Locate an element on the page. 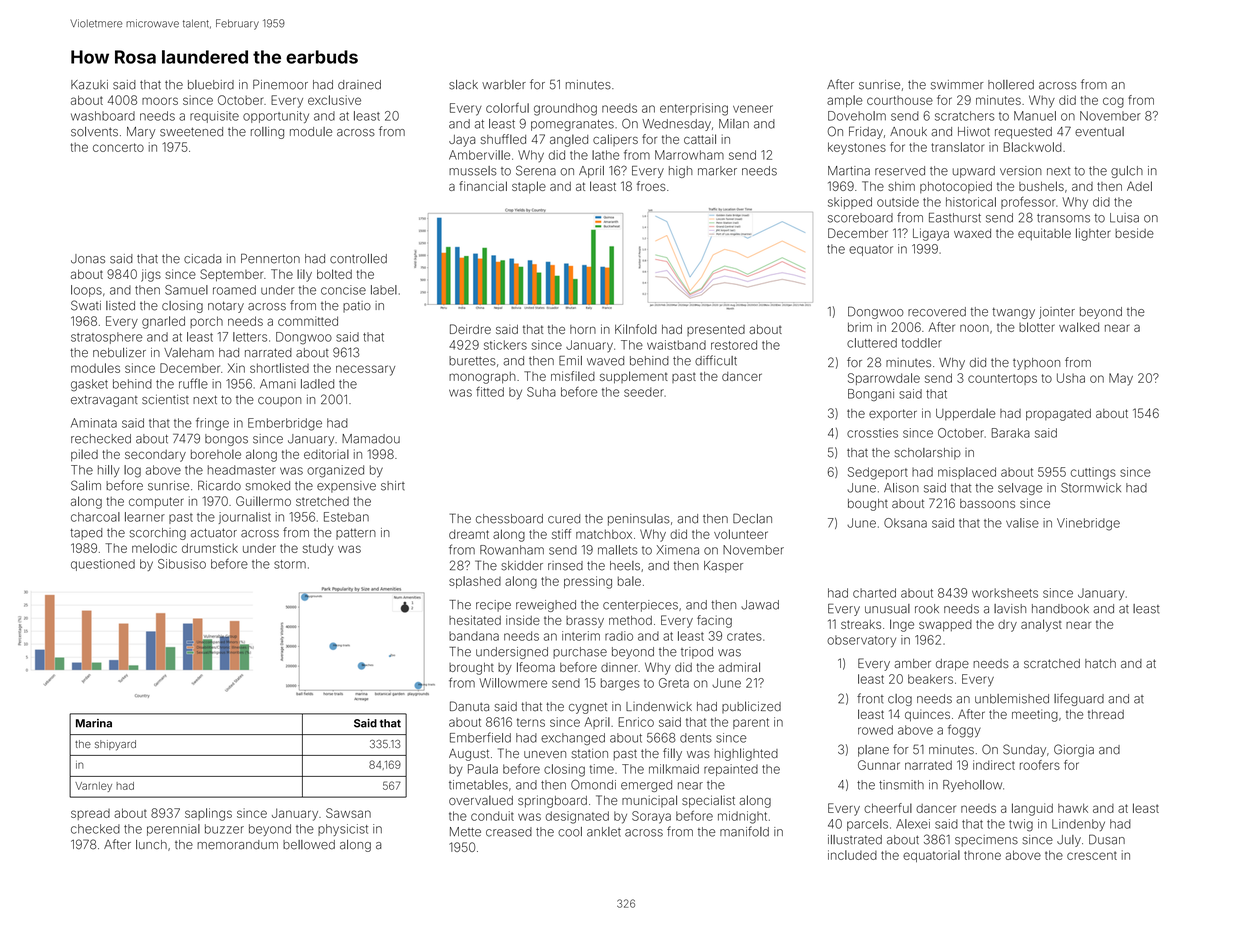  lunch is located at coordinates (151, 845).
